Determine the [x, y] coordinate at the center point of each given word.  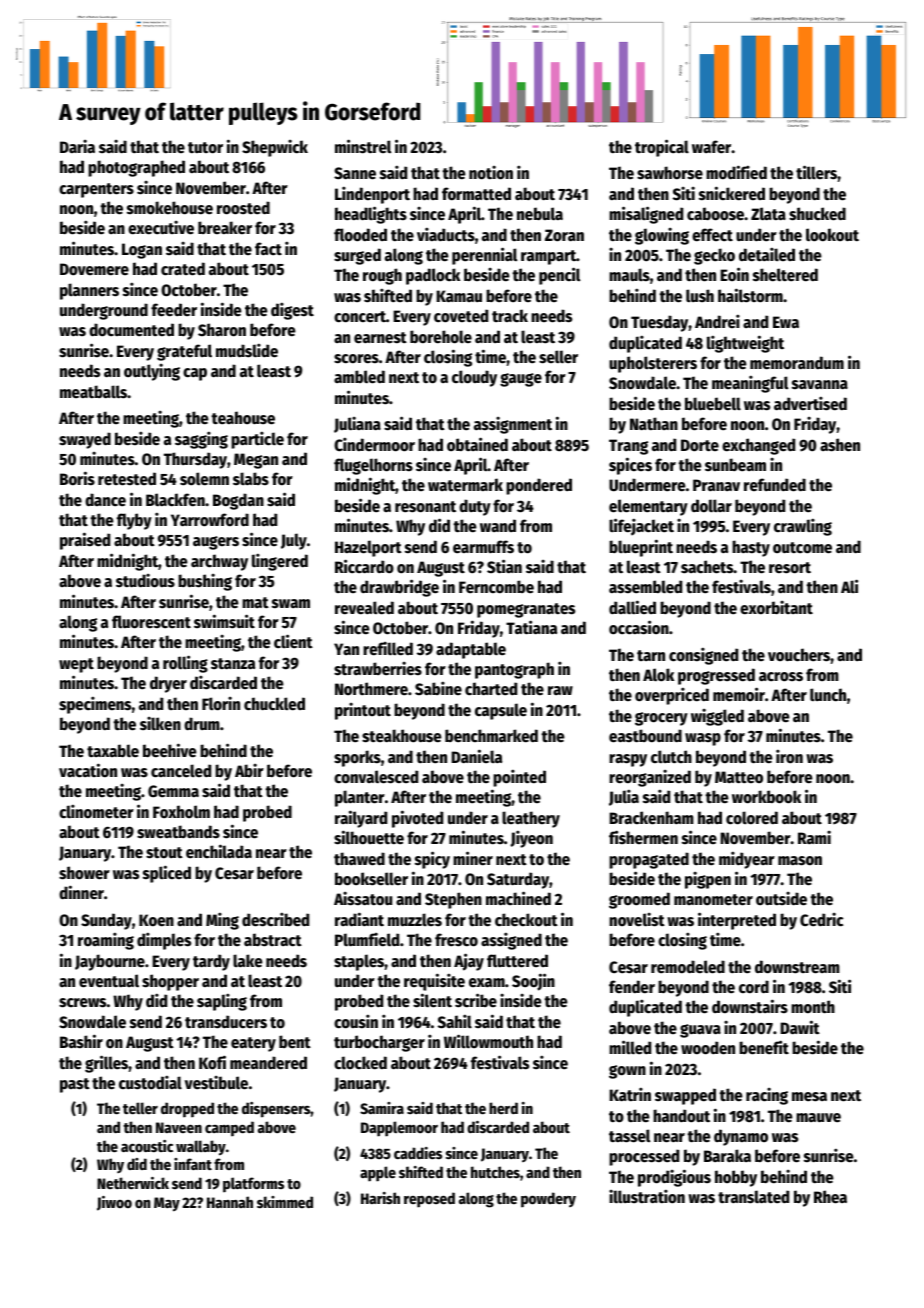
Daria [77, 146]
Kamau [459, 296]
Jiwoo [114, 1203]
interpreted [737, 921]
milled [630, 1047]
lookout [832, 235]
